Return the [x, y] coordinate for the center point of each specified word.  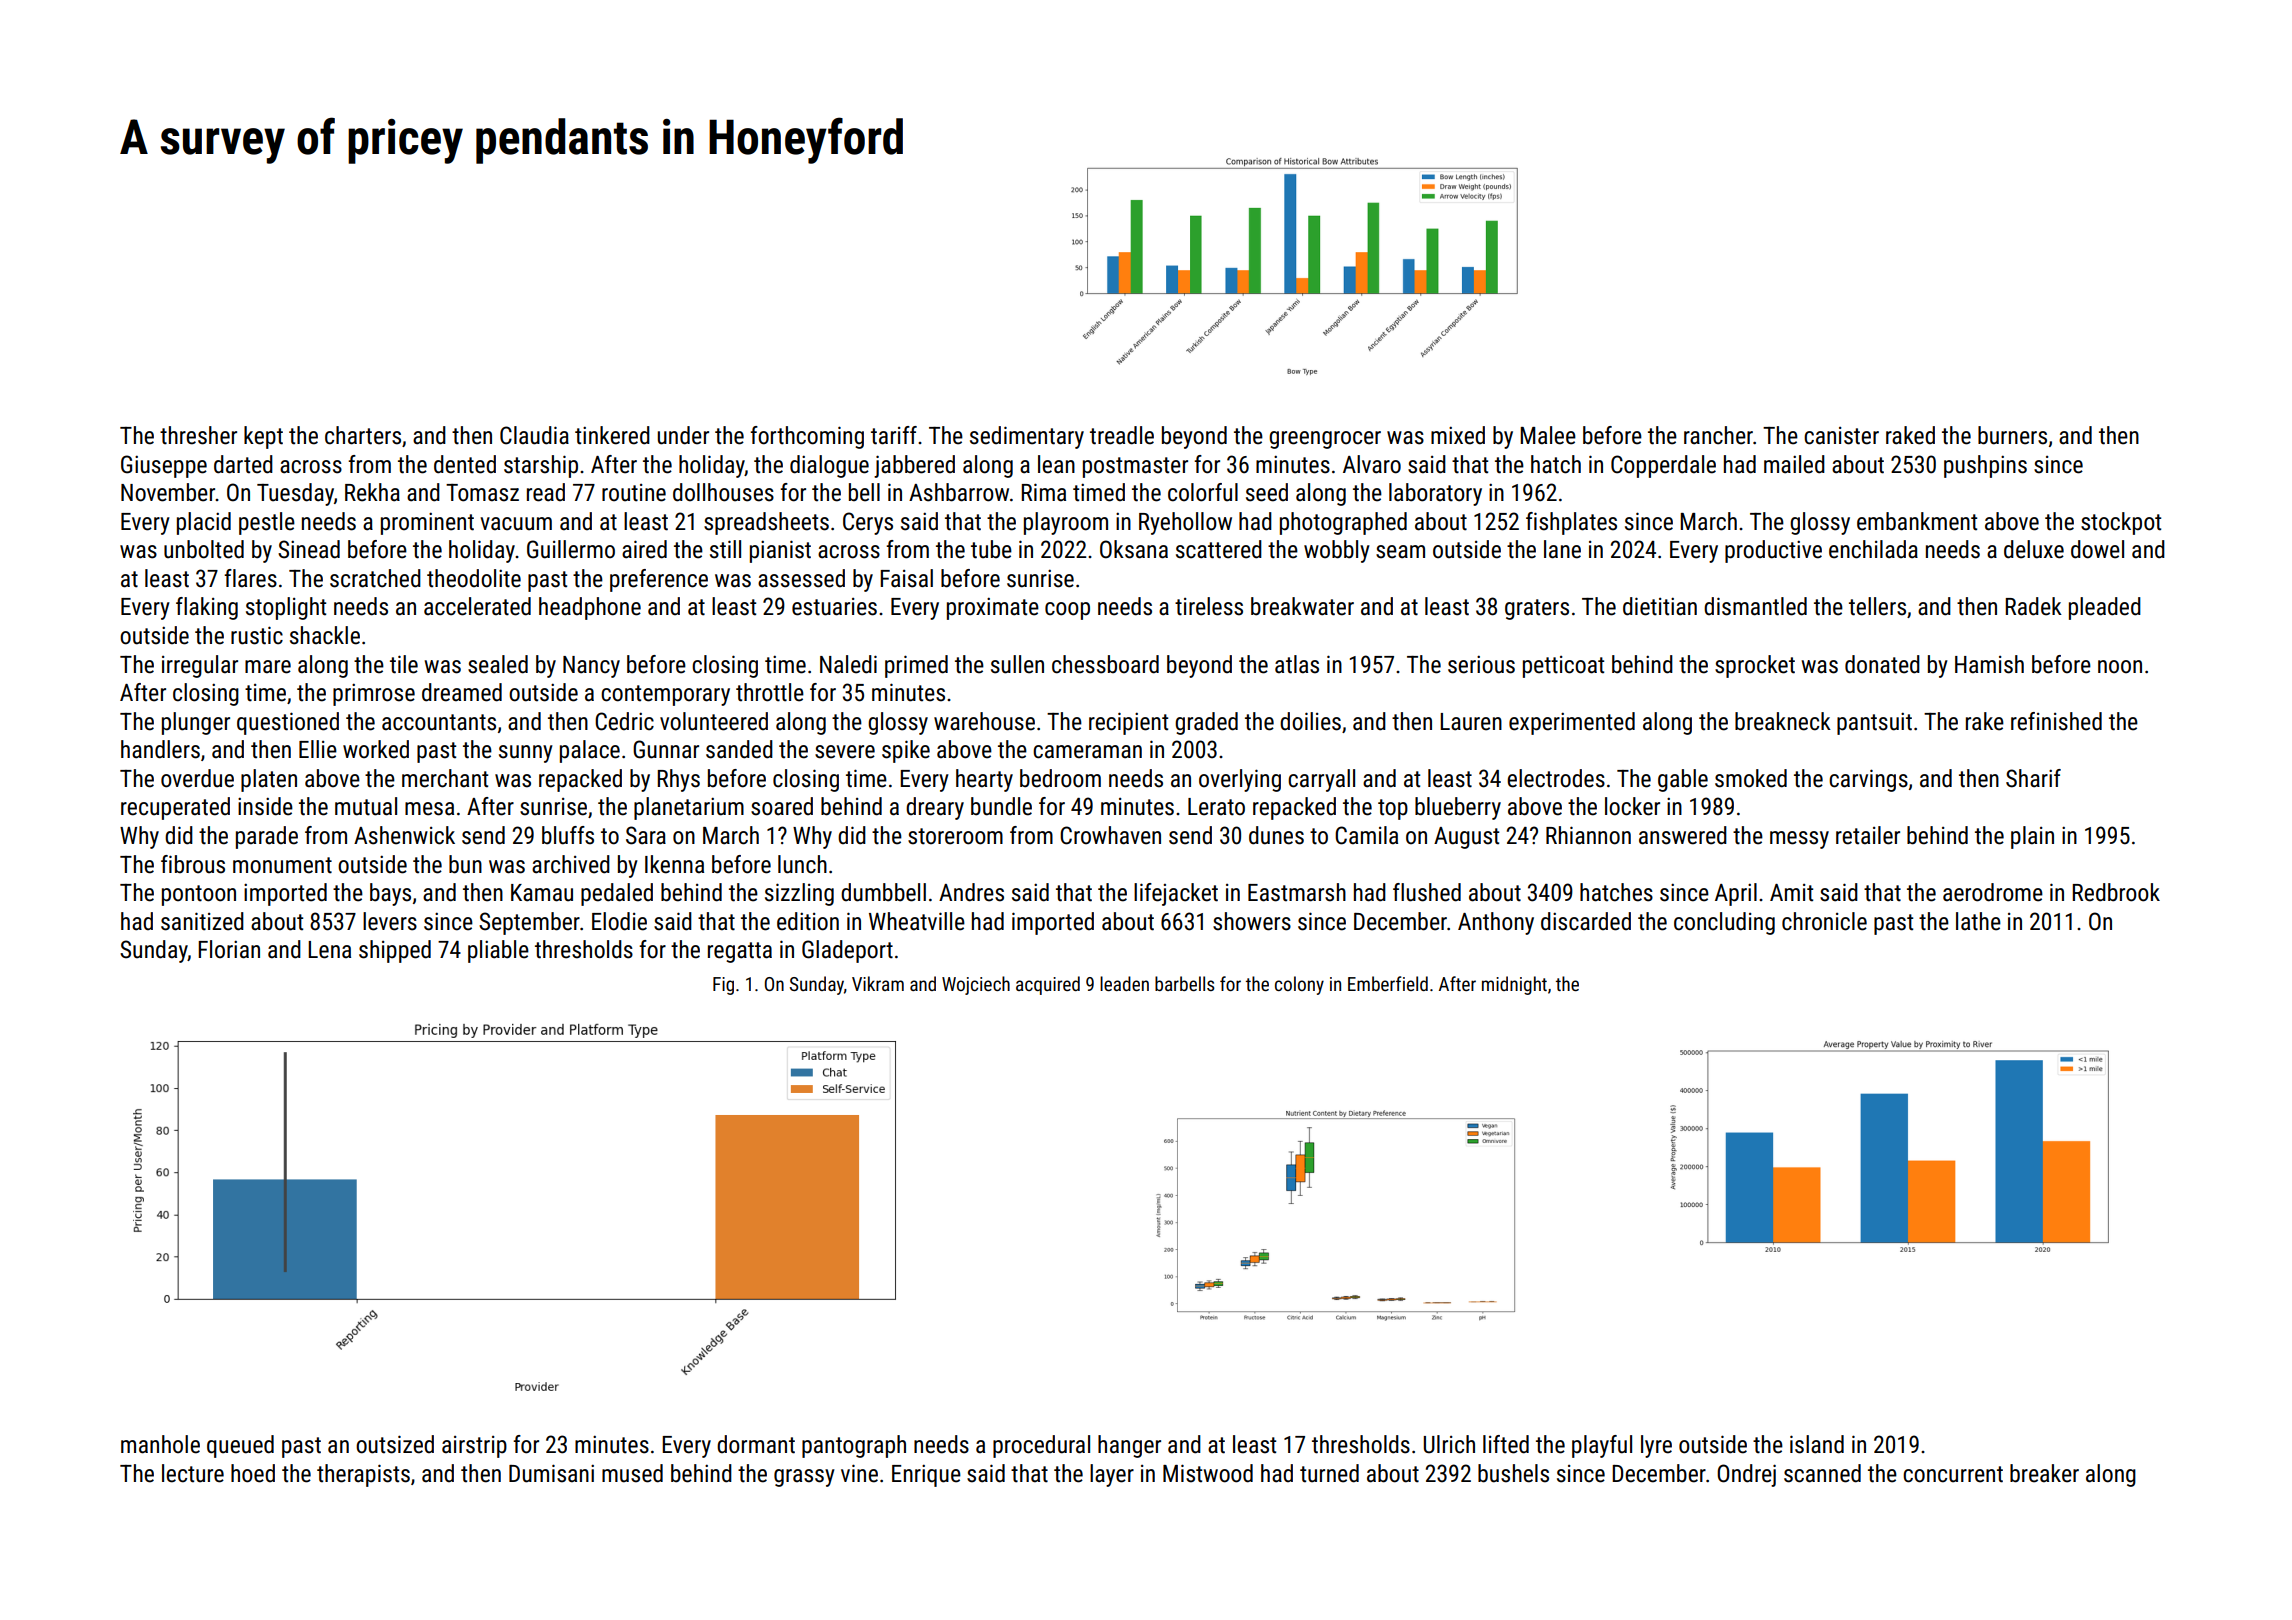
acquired [1048, 985]
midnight [1514, 985]
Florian [229, 949]
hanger [1129, 1446]
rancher [1718, 435]
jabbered [914, 466]
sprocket [1755, 666]
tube [991, 549]
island [1817, 1444]
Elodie [619, 921]
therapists [363, 1475]
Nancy [591, 667]
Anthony [1496, 923]
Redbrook [2116, 892]
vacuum [516, 524]
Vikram [878, 983]
